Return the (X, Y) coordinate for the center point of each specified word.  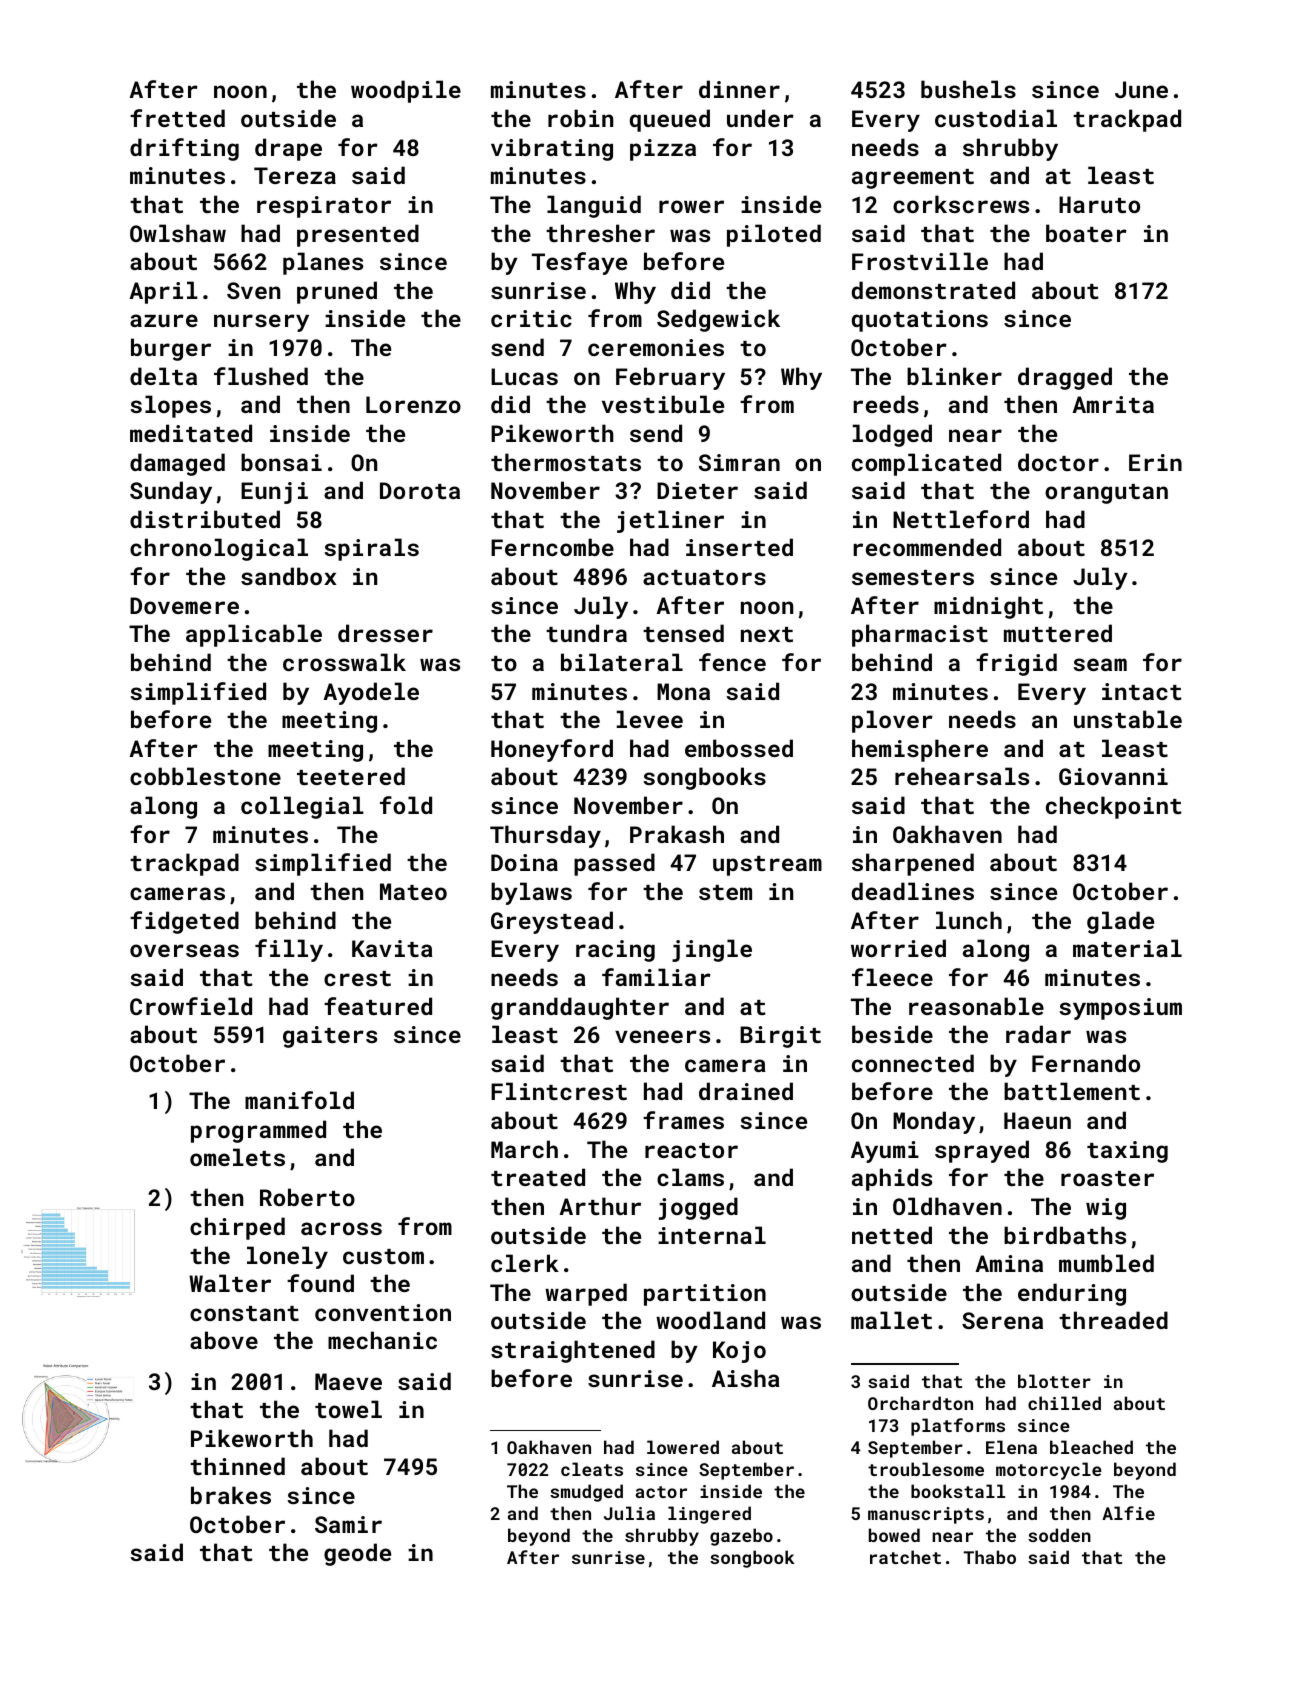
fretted (177, 118)
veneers (662, 1036)
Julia (629, 1513)
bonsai (281, 462)
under (760, 118)
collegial (302, 807)
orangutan (1106, 494)
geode (357, 1554)
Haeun (1037, 1120)
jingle (712, 950)
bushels (968, 89)
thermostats (566, 462)
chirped (237, 1228)
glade (1120, 922)
